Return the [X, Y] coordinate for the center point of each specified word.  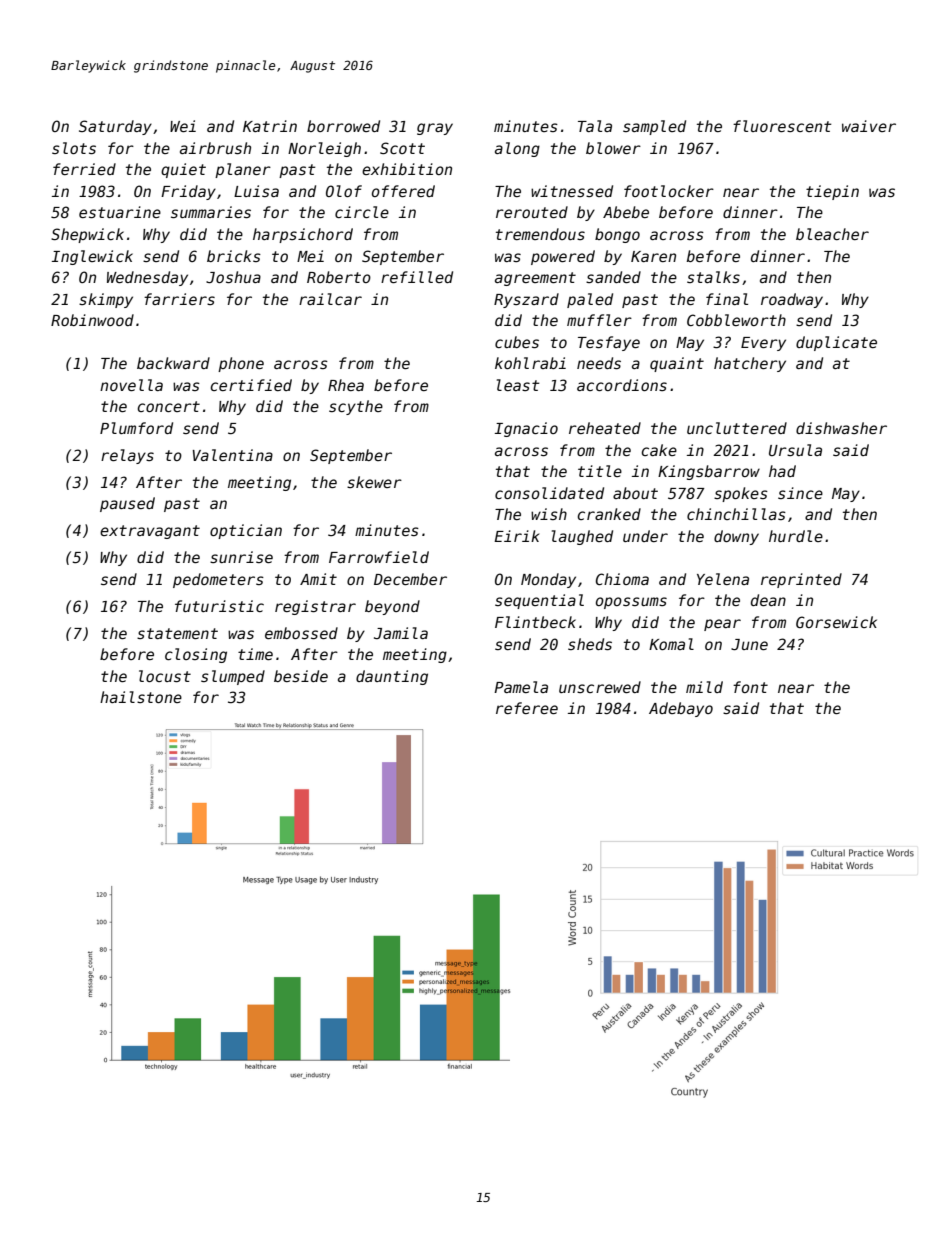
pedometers [218, 580]
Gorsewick [836, 622]
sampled [654, 127]
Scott [402, 148]
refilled [417, 277]
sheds [590, 644]
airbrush [215, 148]
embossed [301, 633]
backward [173, 363]
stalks [713, 277]
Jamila [401, 633]
